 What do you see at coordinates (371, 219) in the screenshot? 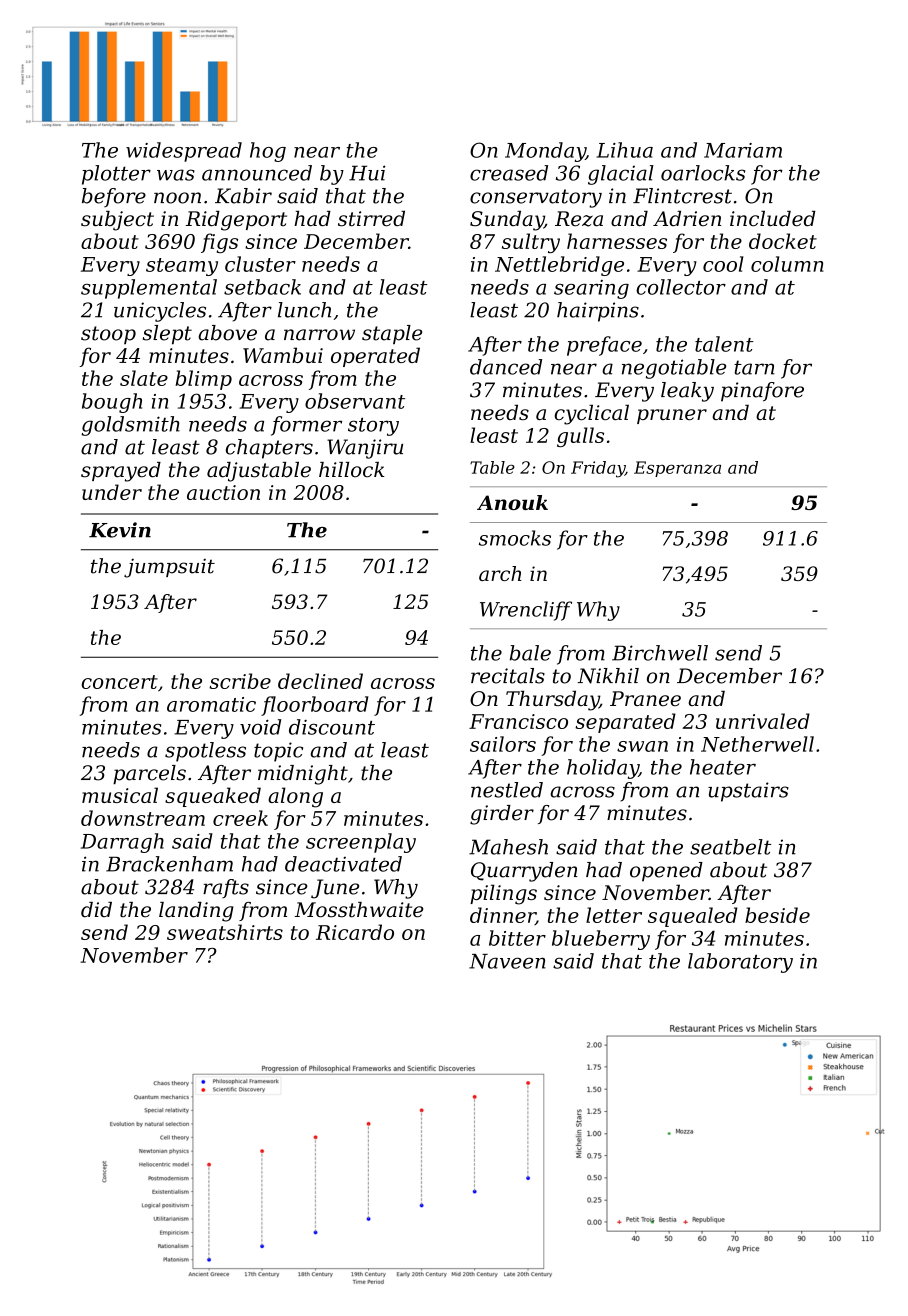
I see `stirred` at bounding box center [371, 219].
